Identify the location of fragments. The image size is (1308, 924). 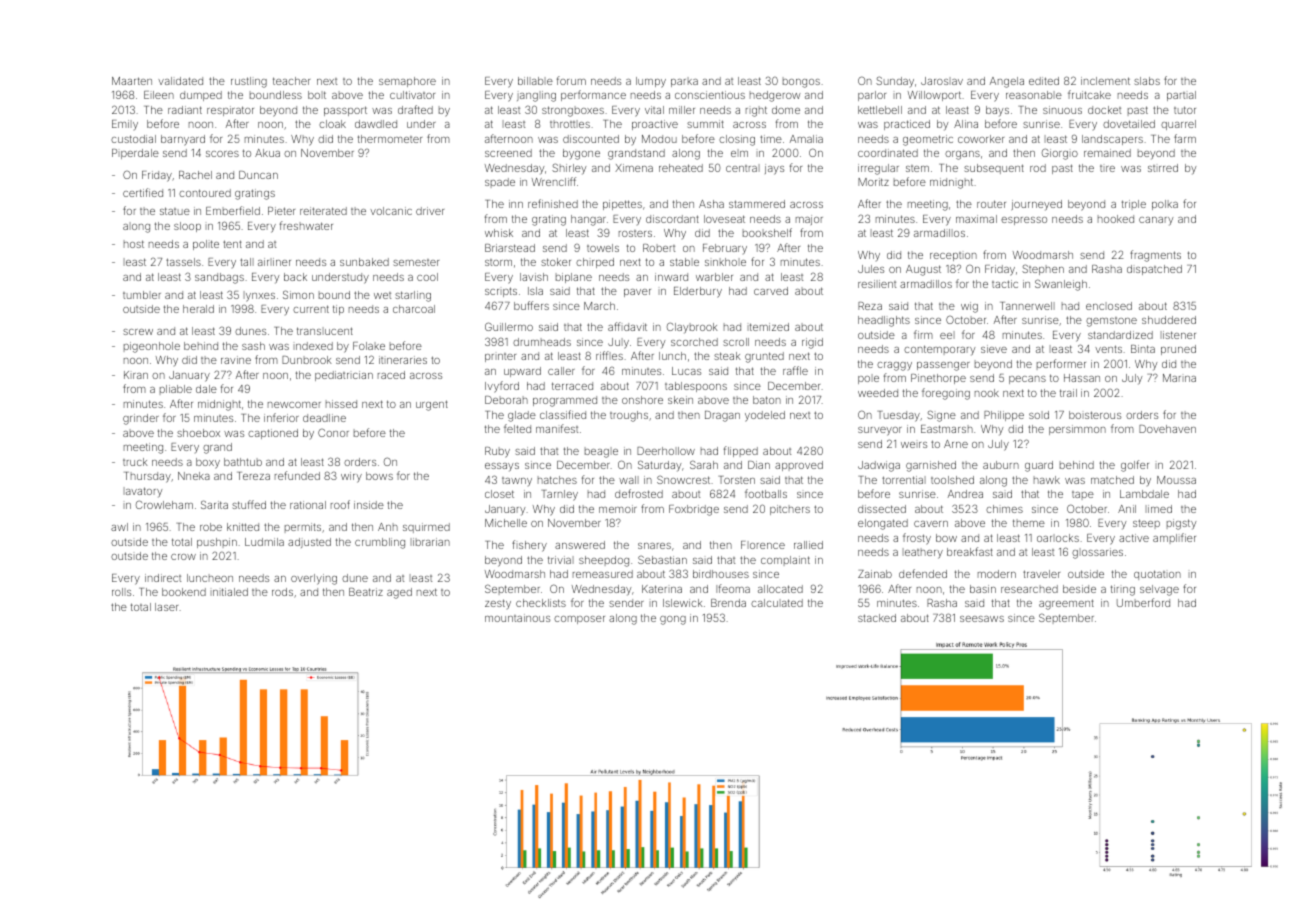
(1155, 256).
